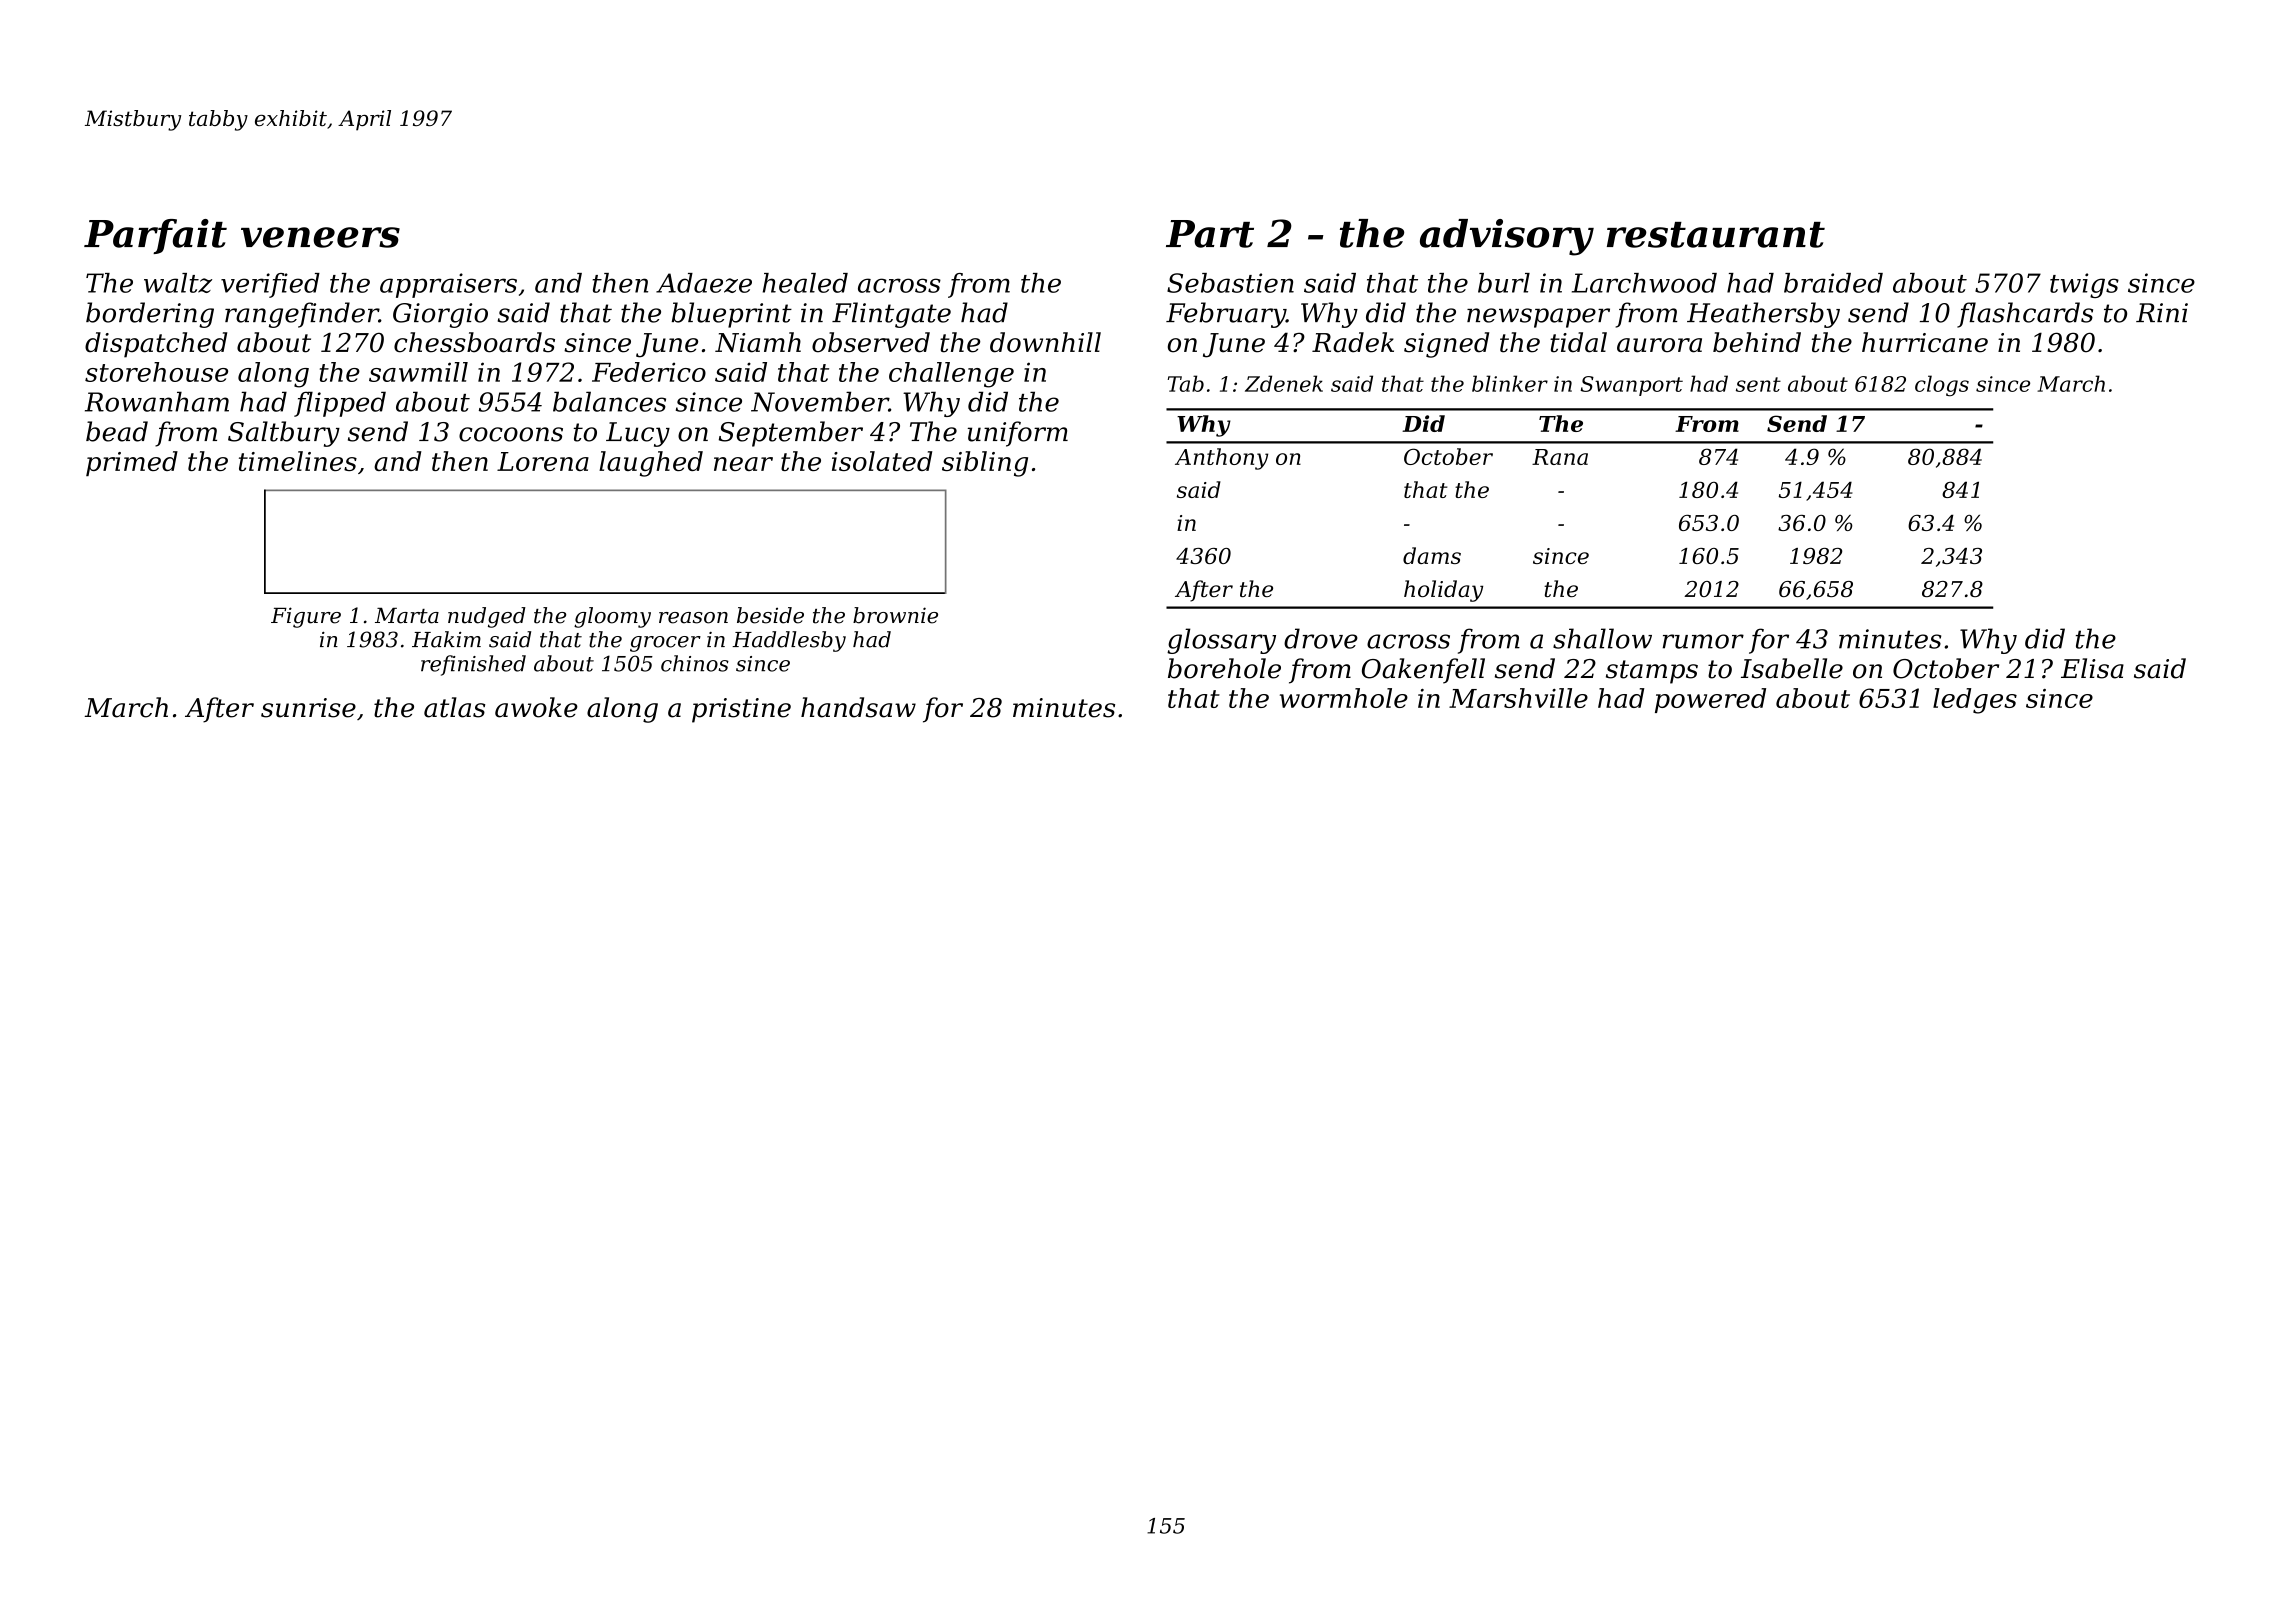  What do you see at coordinates (543, 461) in the document?
I see `Lorena` at bounding box center [543, 461].
